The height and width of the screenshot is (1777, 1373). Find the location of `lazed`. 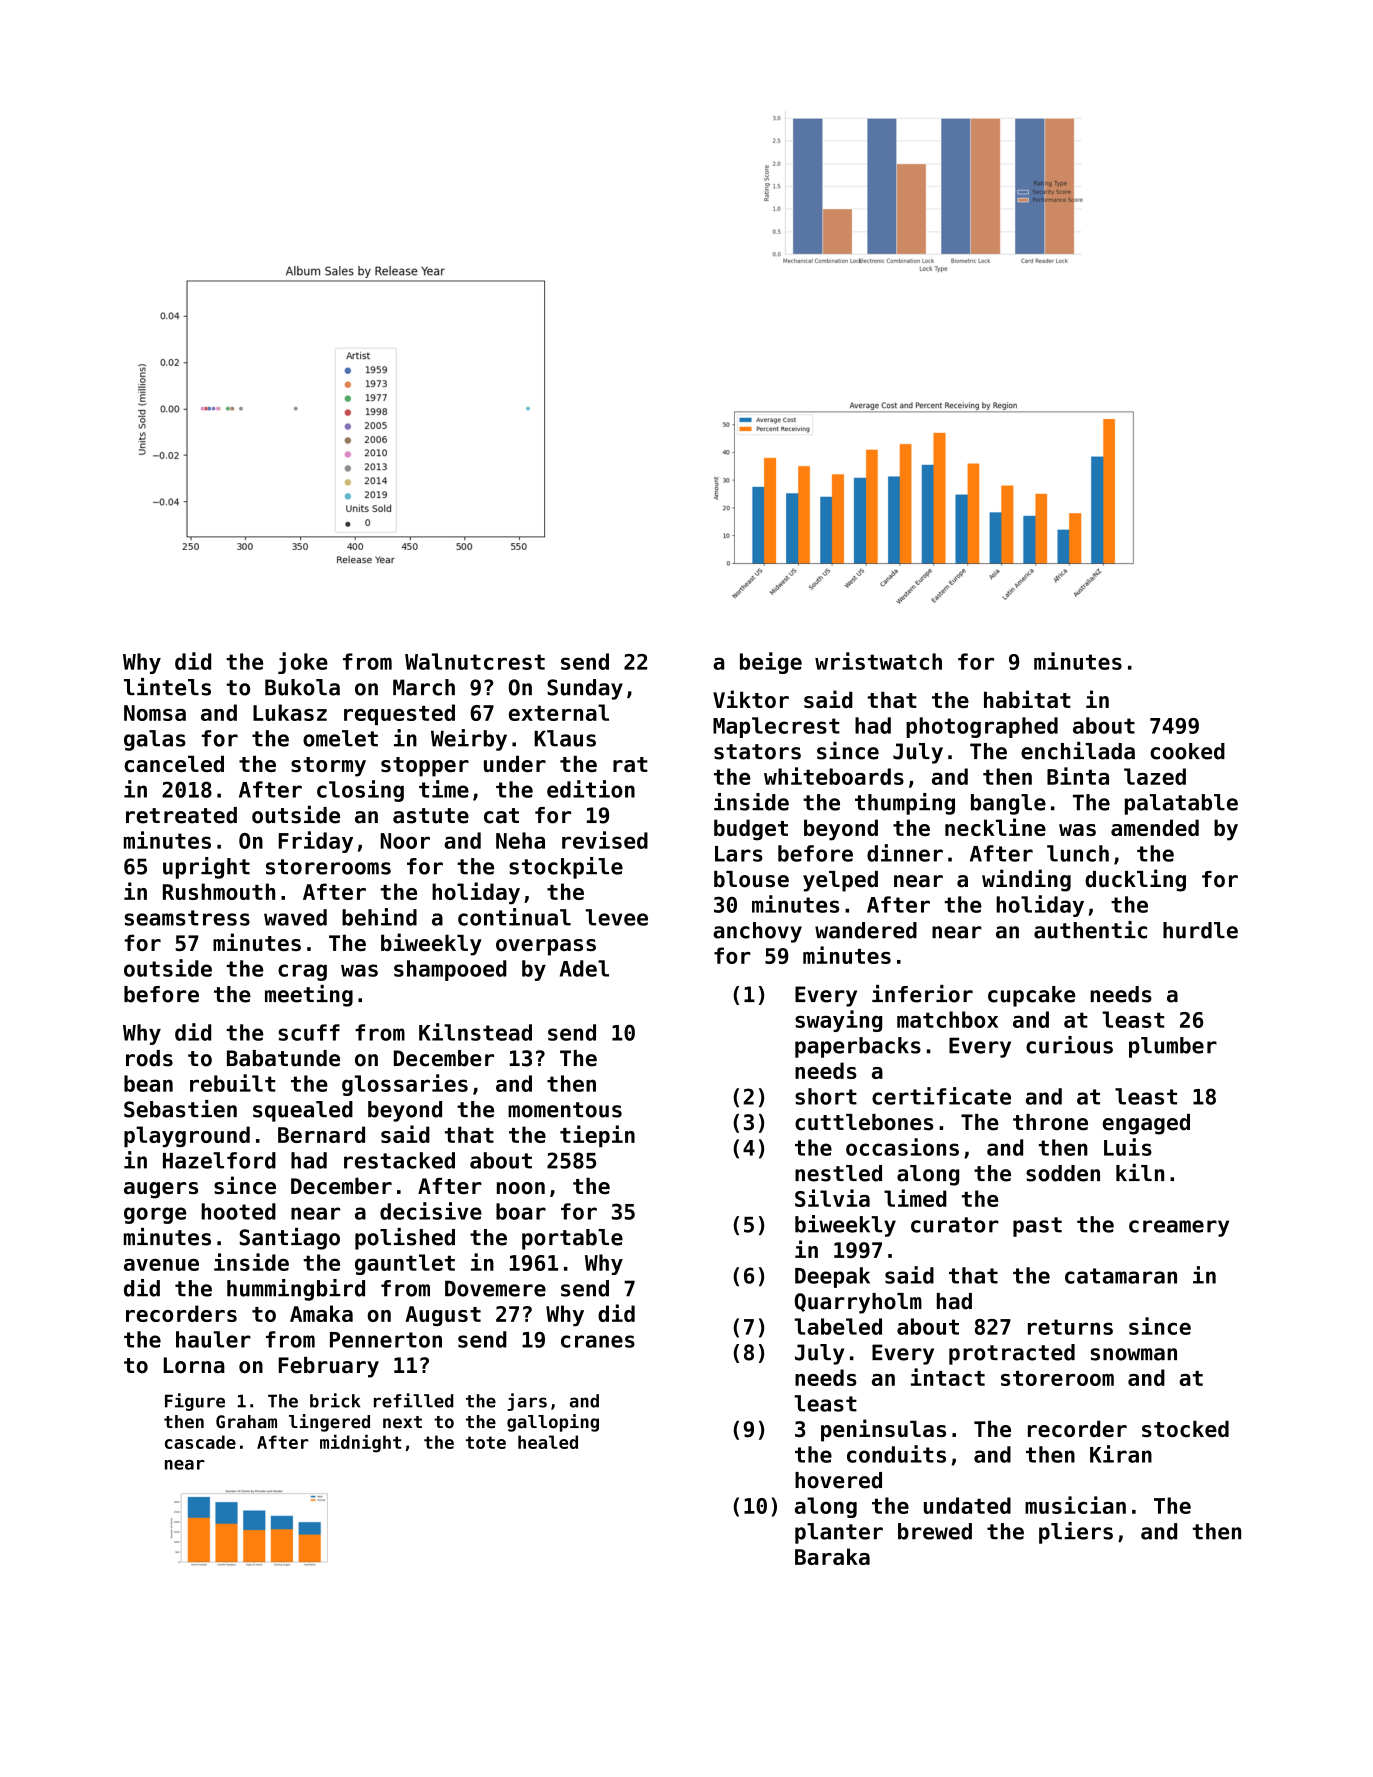

lazed is located at coordinates (1155, 776).
